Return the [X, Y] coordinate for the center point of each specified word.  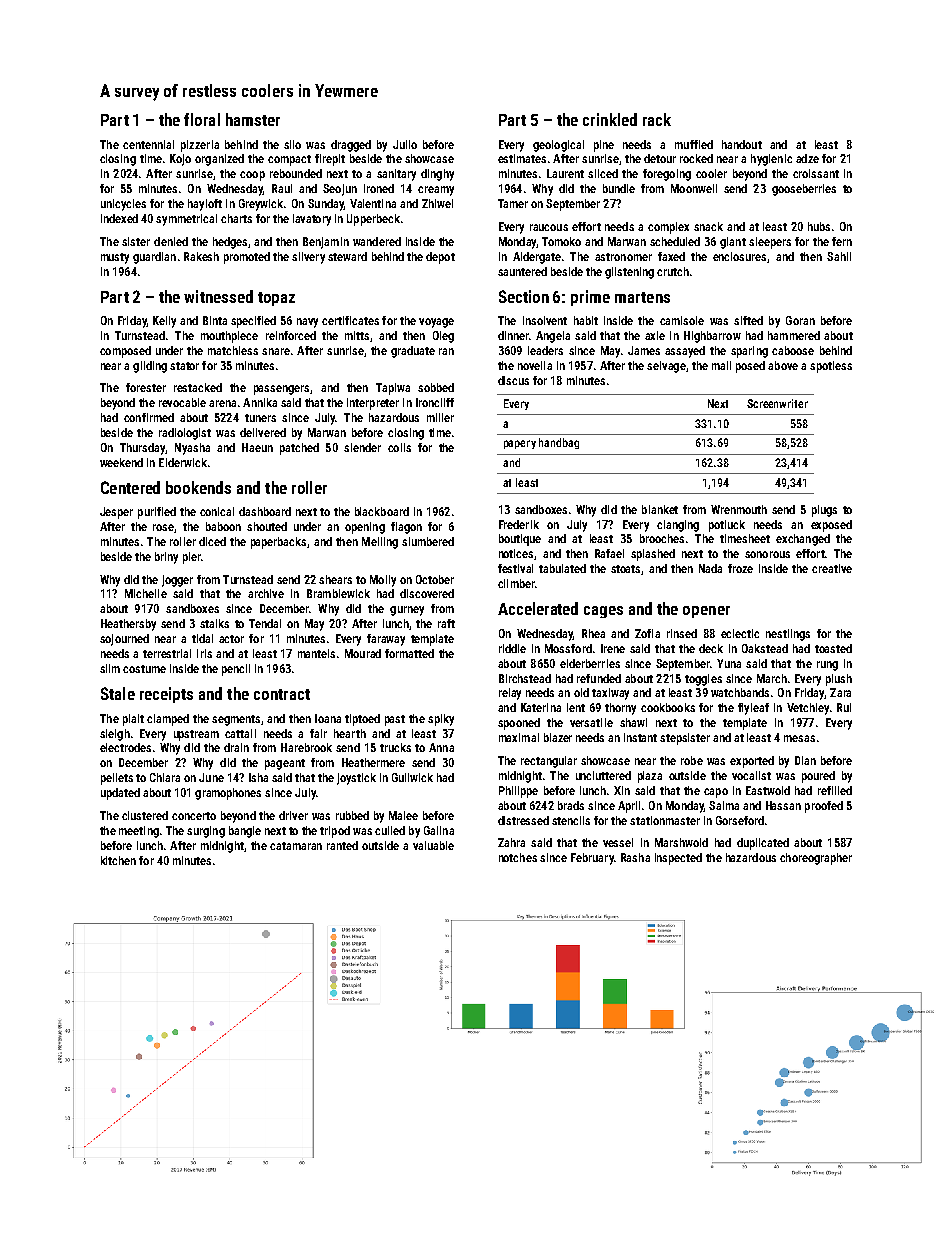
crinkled [610, 119]
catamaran [296, 846]
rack [657, 119]
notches [518, 857]
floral [202, 119]
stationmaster [665, 820]
